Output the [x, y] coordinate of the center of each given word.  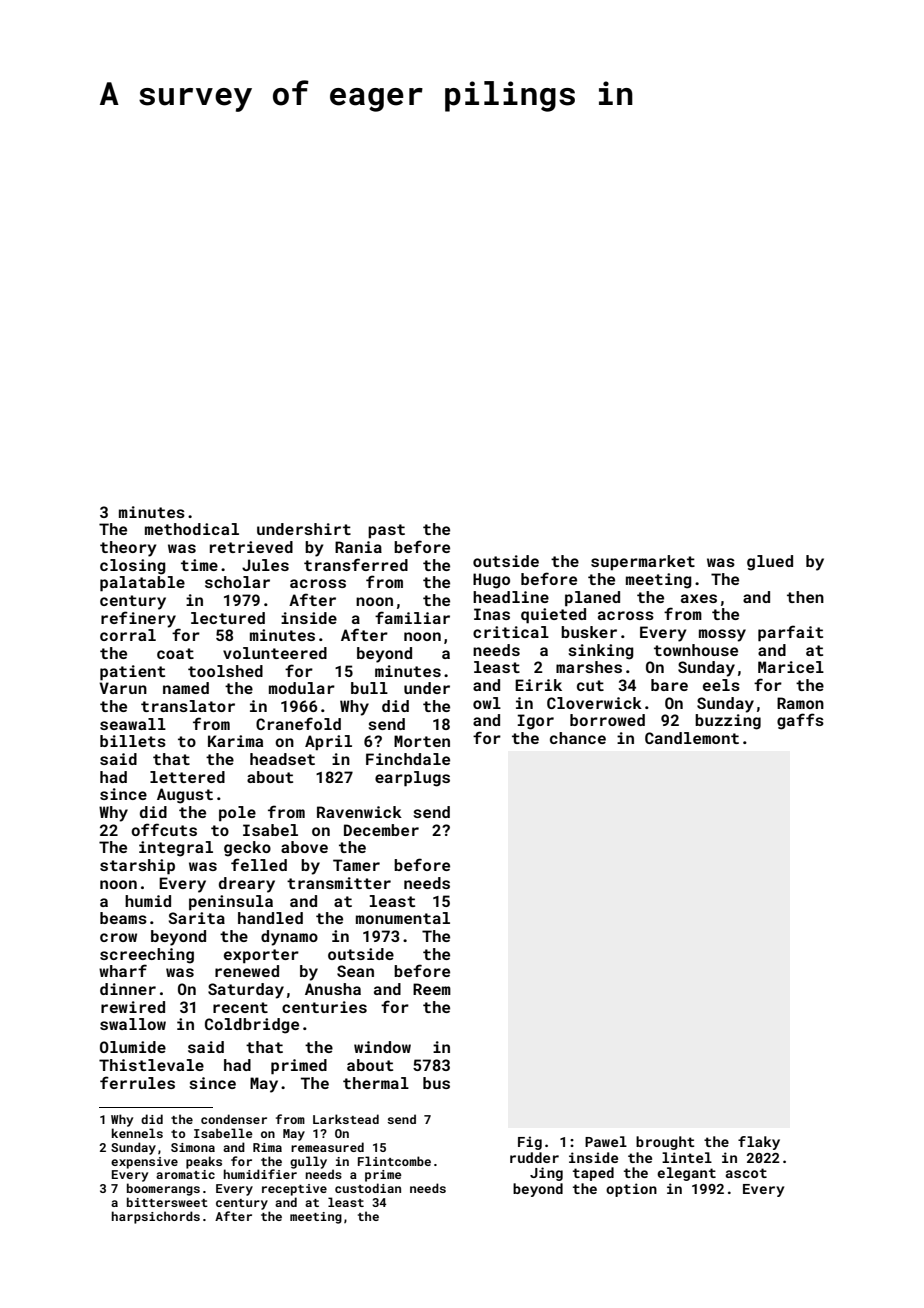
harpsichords [156, 1217]
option [631, 1190]
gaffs [800, 721]
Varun [123, 688]
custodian [368, 1188]
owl [487, 703]
